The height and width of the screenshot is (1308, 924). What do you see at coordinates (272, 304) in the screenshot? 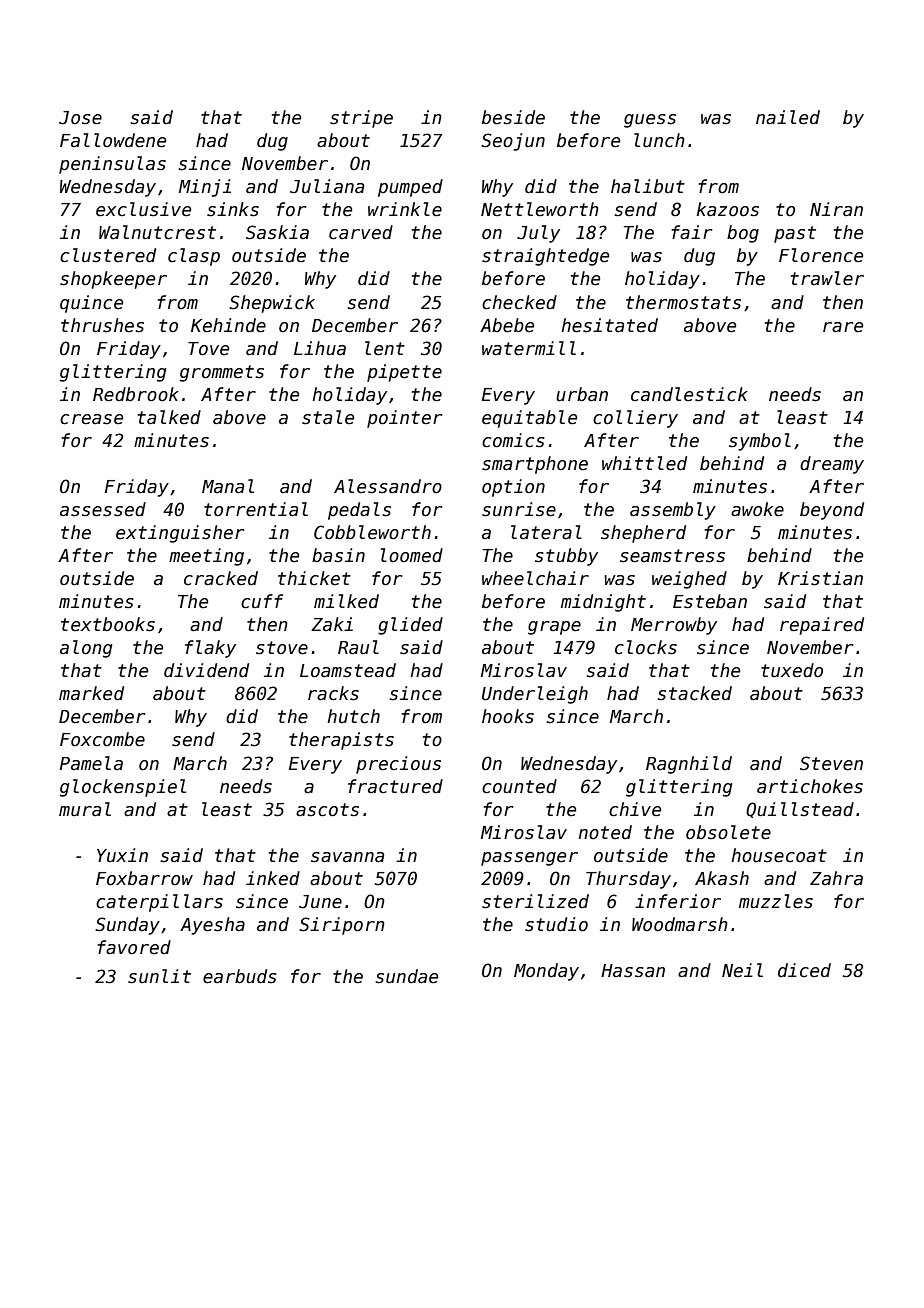
I see `Shepwick` at bounding box center [272, 304].
